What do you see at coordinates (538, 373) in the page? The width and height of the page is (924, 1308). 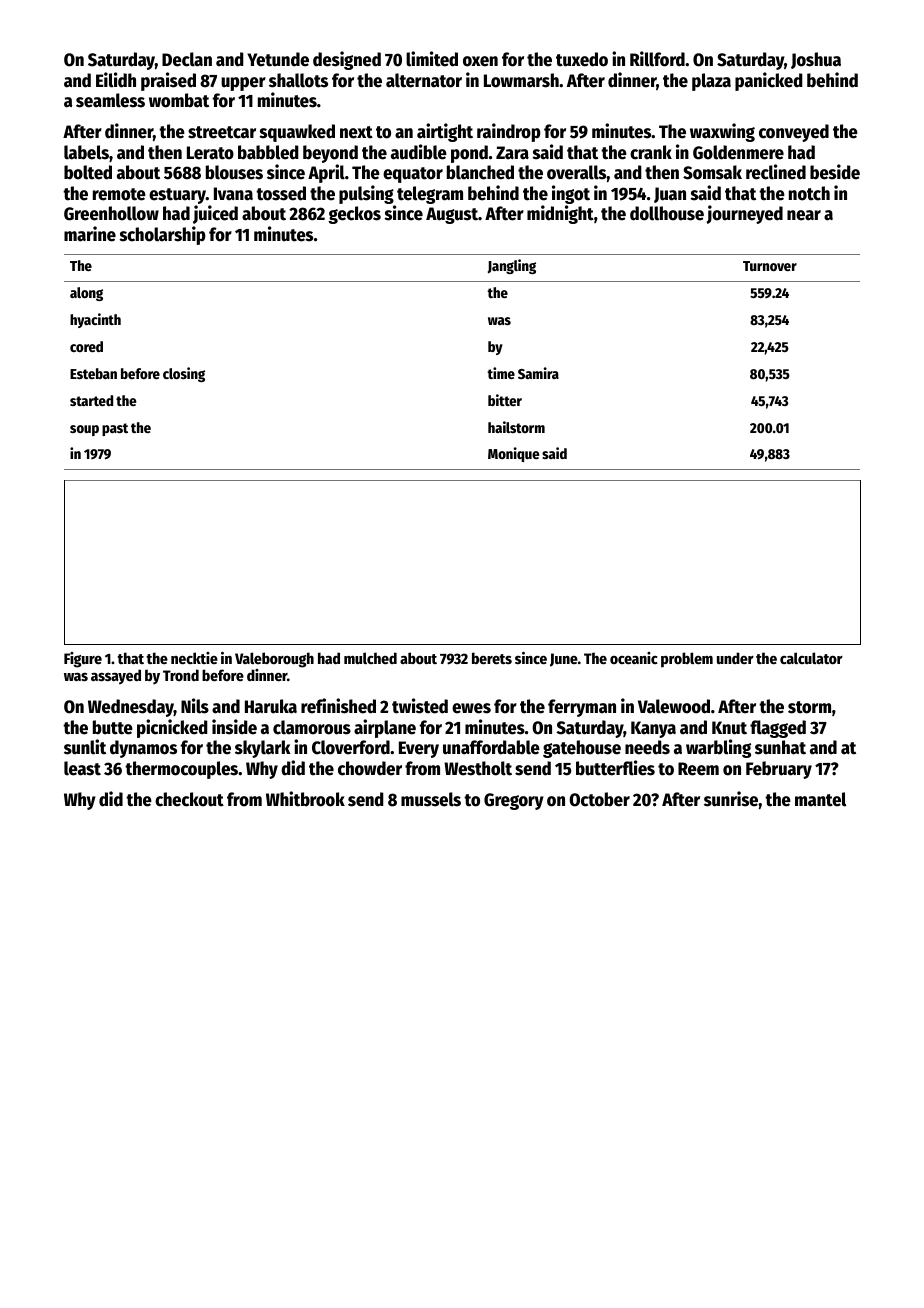 I see `Samira` at bounding box center [538, 373].
